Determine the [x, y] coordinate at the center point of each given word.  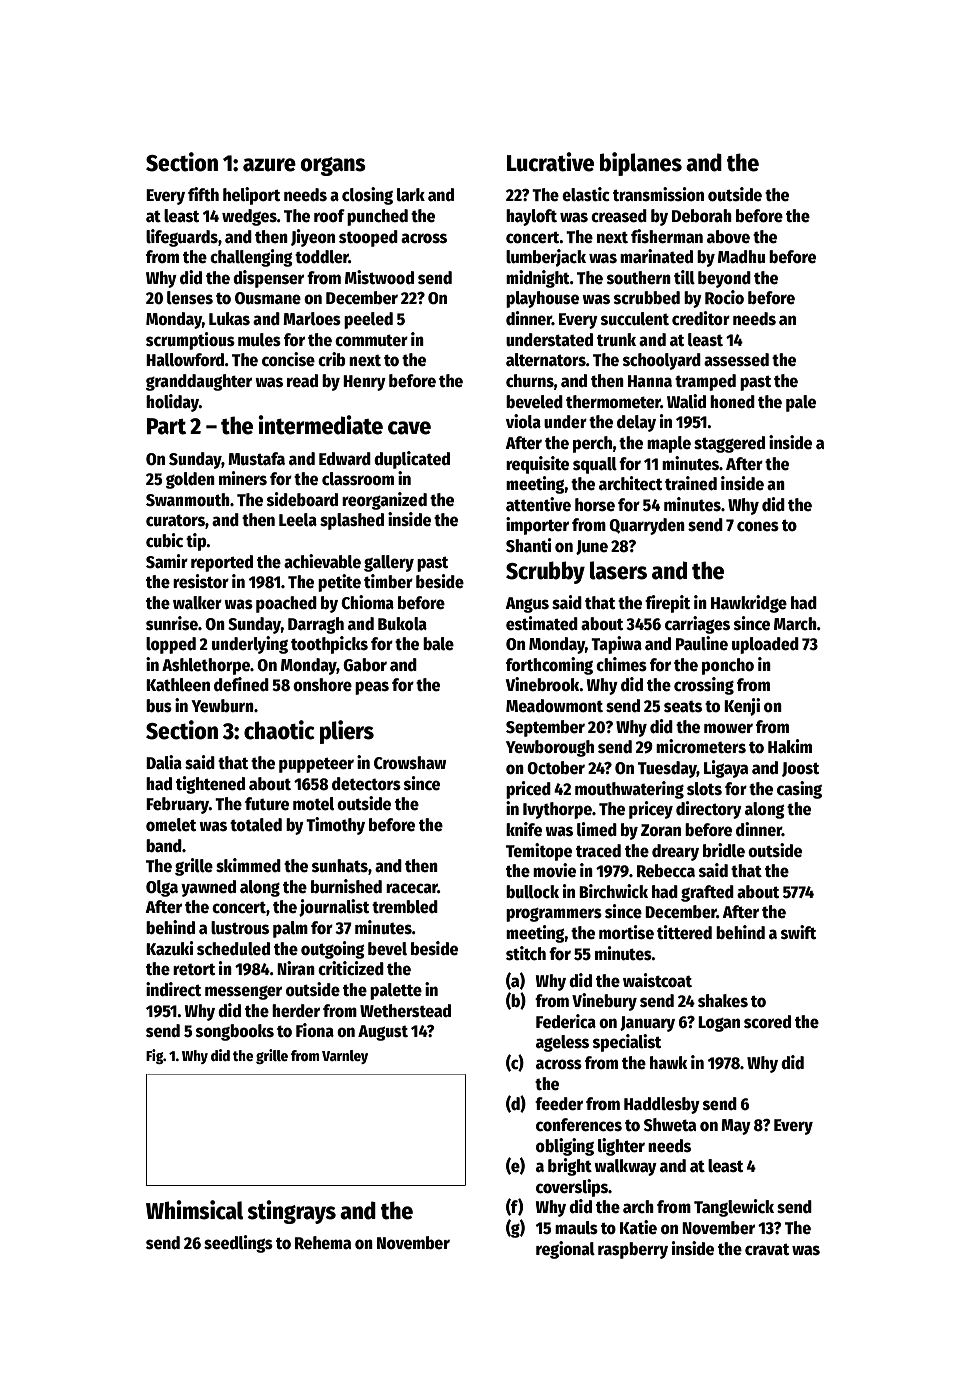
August [383, 1033]
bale [438, 644]
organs [333, 166]
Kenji [742, 707]
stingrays [291, 1212]
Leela [298, 520]
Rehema [323, 1243]
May [736, 1127]
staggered [729, 444]
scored [767, 1022]
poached [286, 604]
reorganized [384, 501]
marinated [656, 256]
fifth [203, 194]
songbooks [235, 1032]
